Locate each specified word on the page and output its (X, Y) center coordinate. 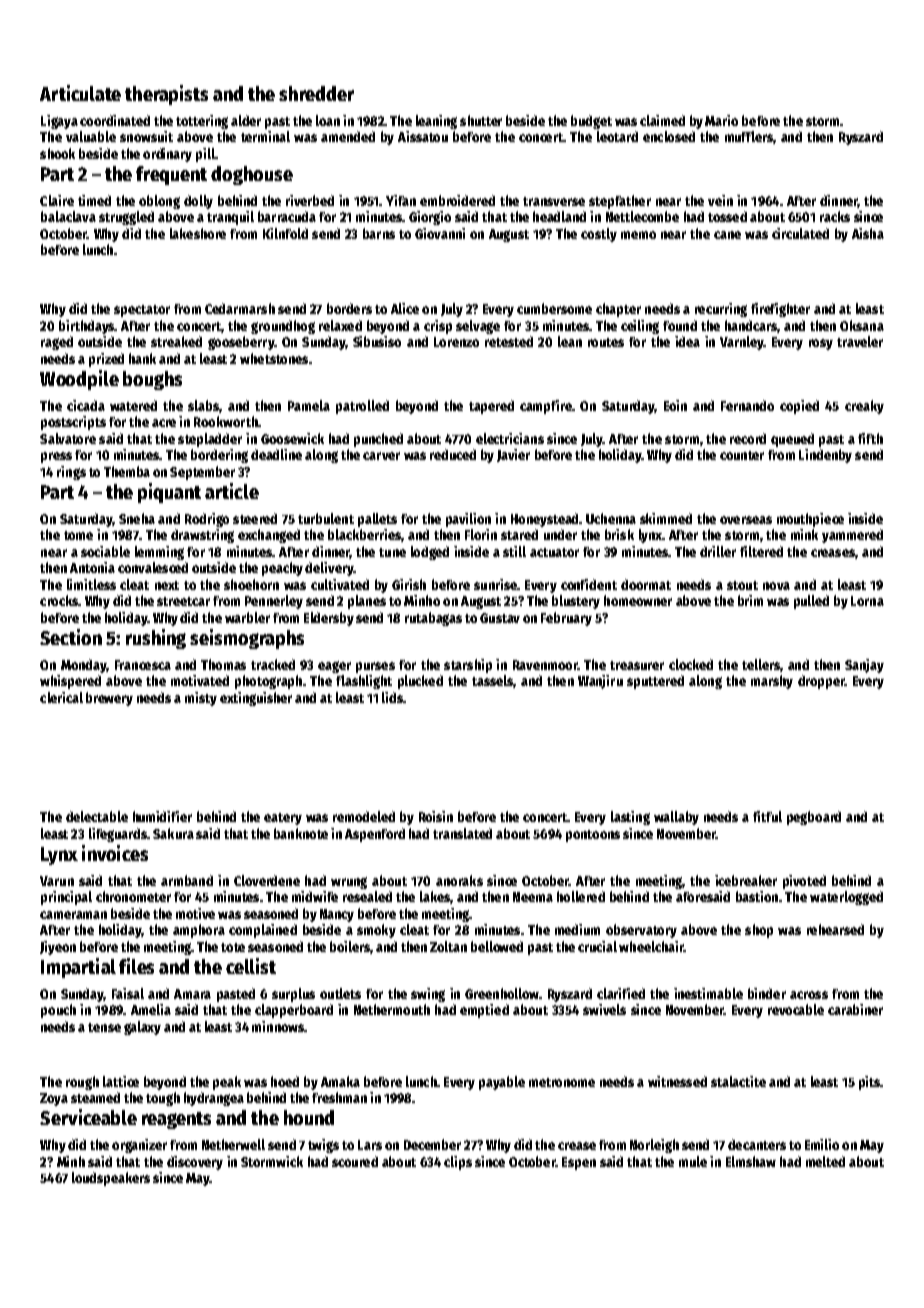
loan (328, 120)
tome (78, 535)
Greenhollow (502, 993)
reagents (176, 1120)
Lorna (867, 601)
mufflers (749, 136)
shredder (316, 93)
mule (693, 1161)
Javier (513, 455)
